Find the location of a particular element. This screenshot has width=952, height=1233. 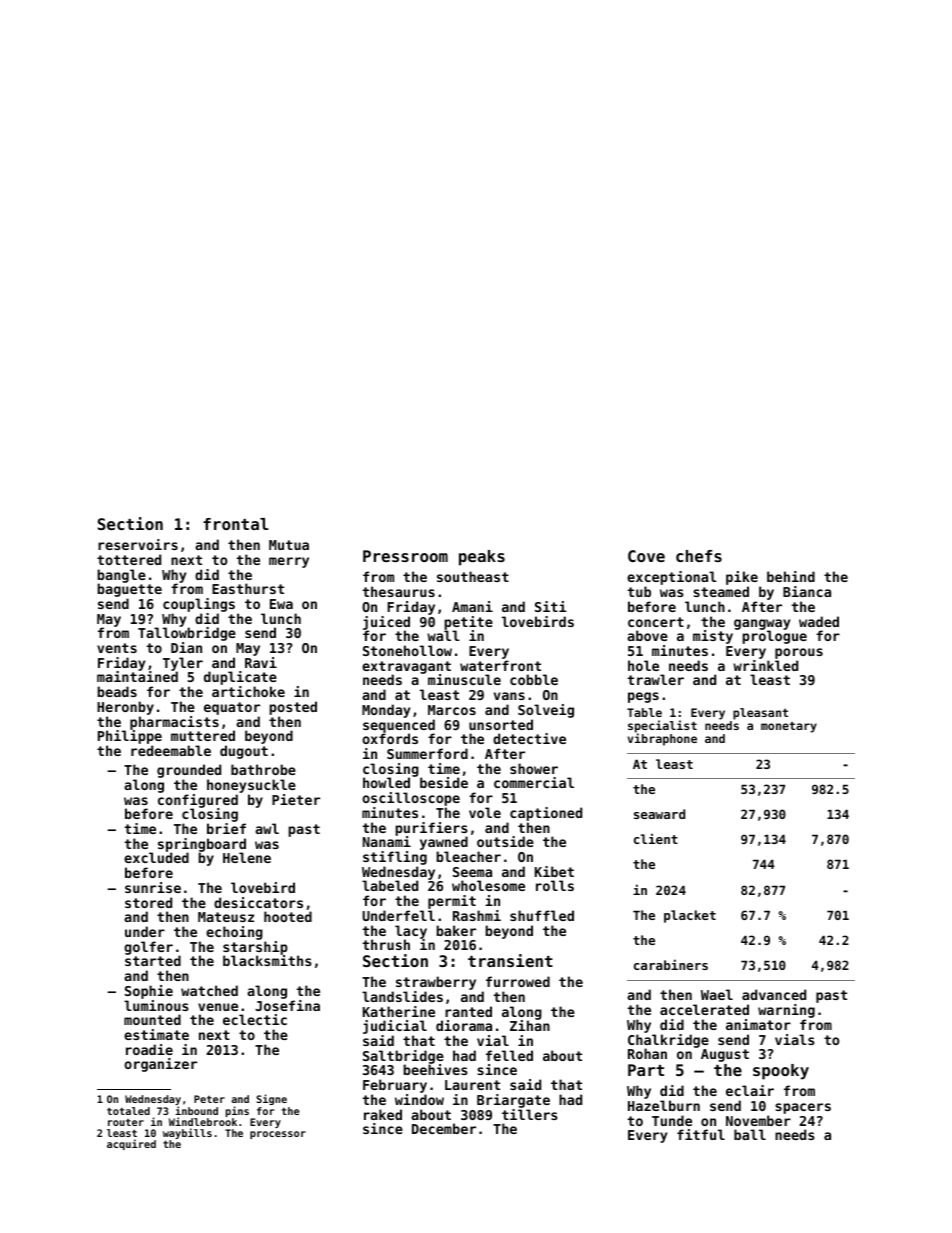

Cove is located at coordinates (646, 556).
